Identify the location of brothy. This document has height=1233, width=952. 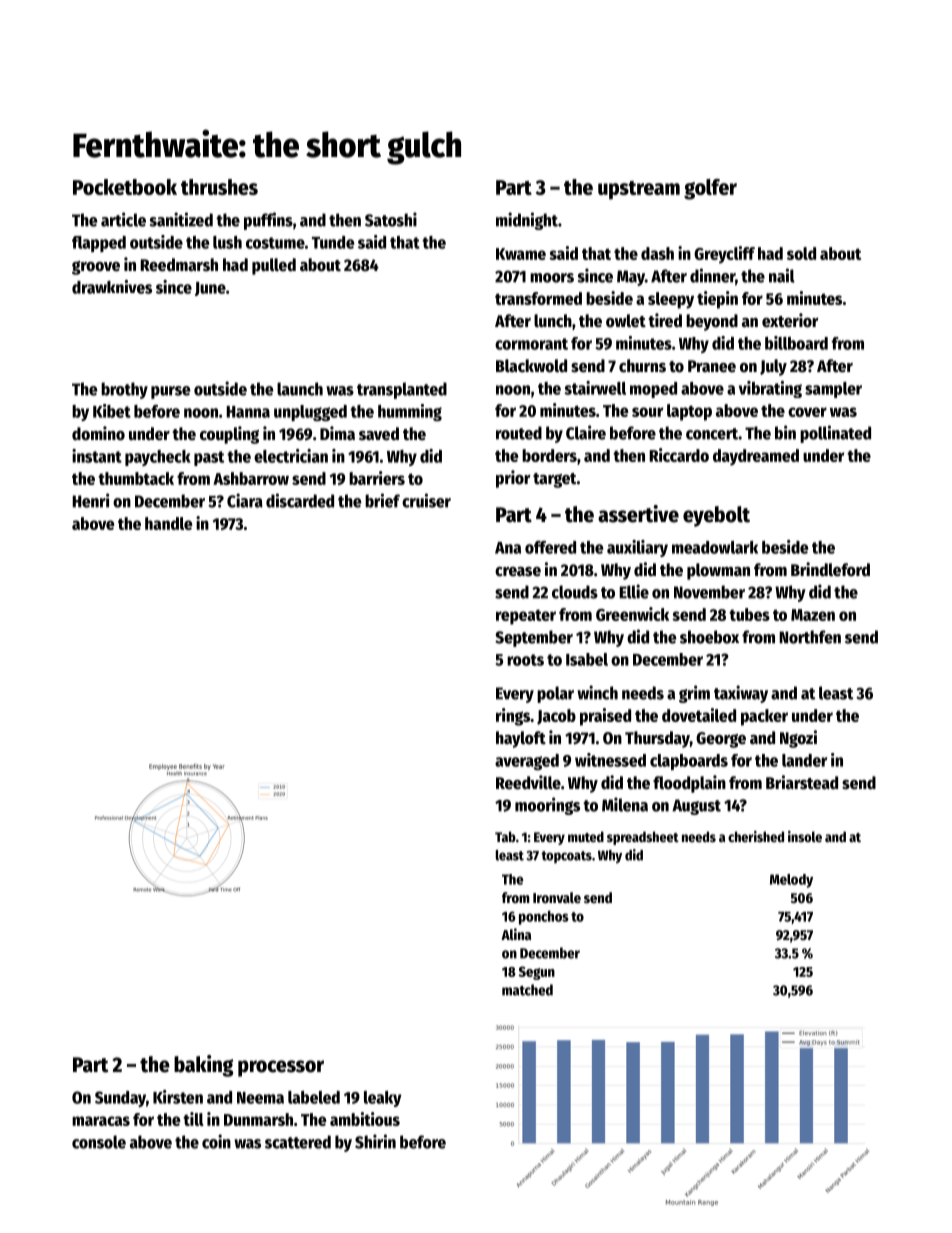
(124, 390).
